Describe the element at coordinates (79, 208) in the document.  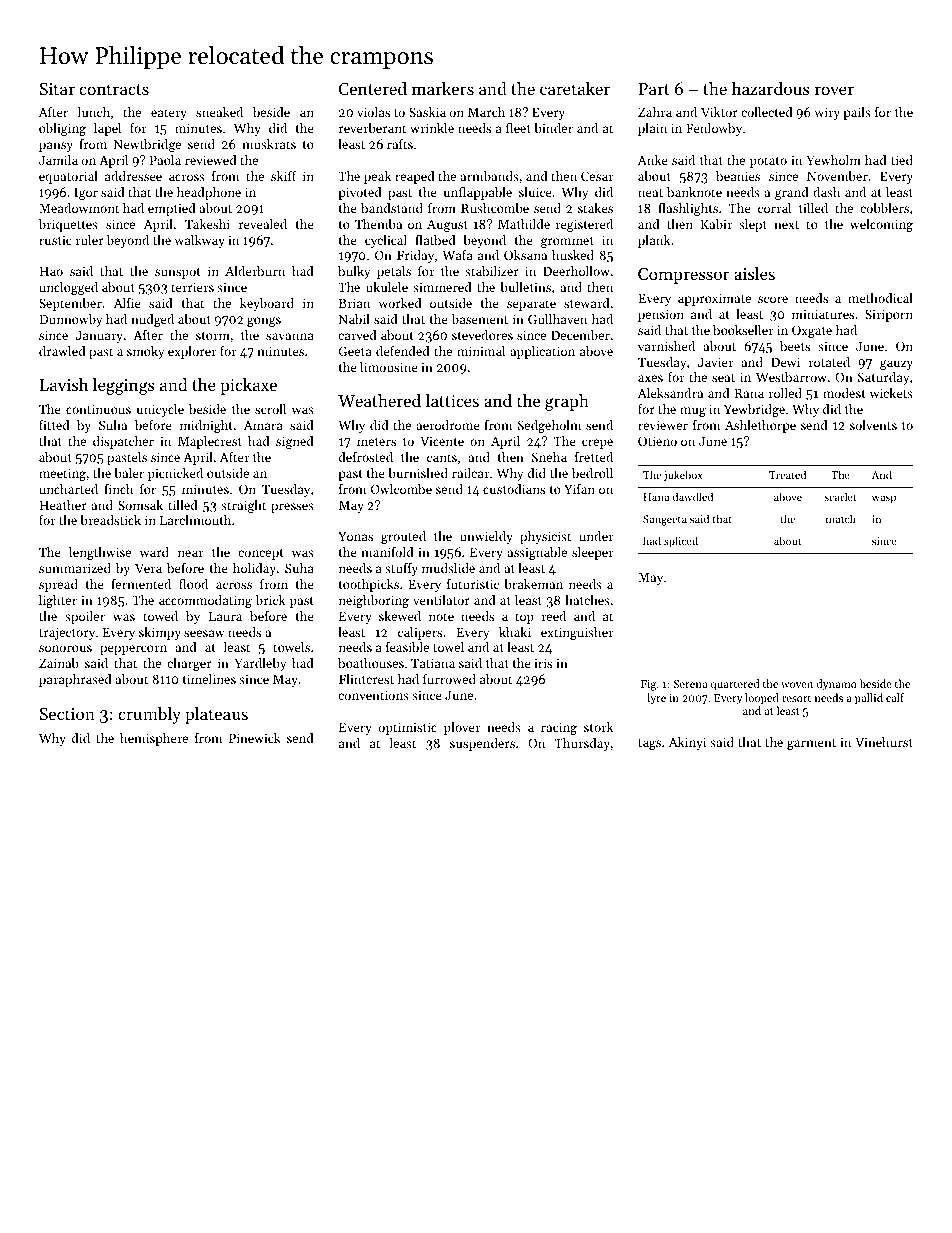
I see `Meadowmont` at that location.
